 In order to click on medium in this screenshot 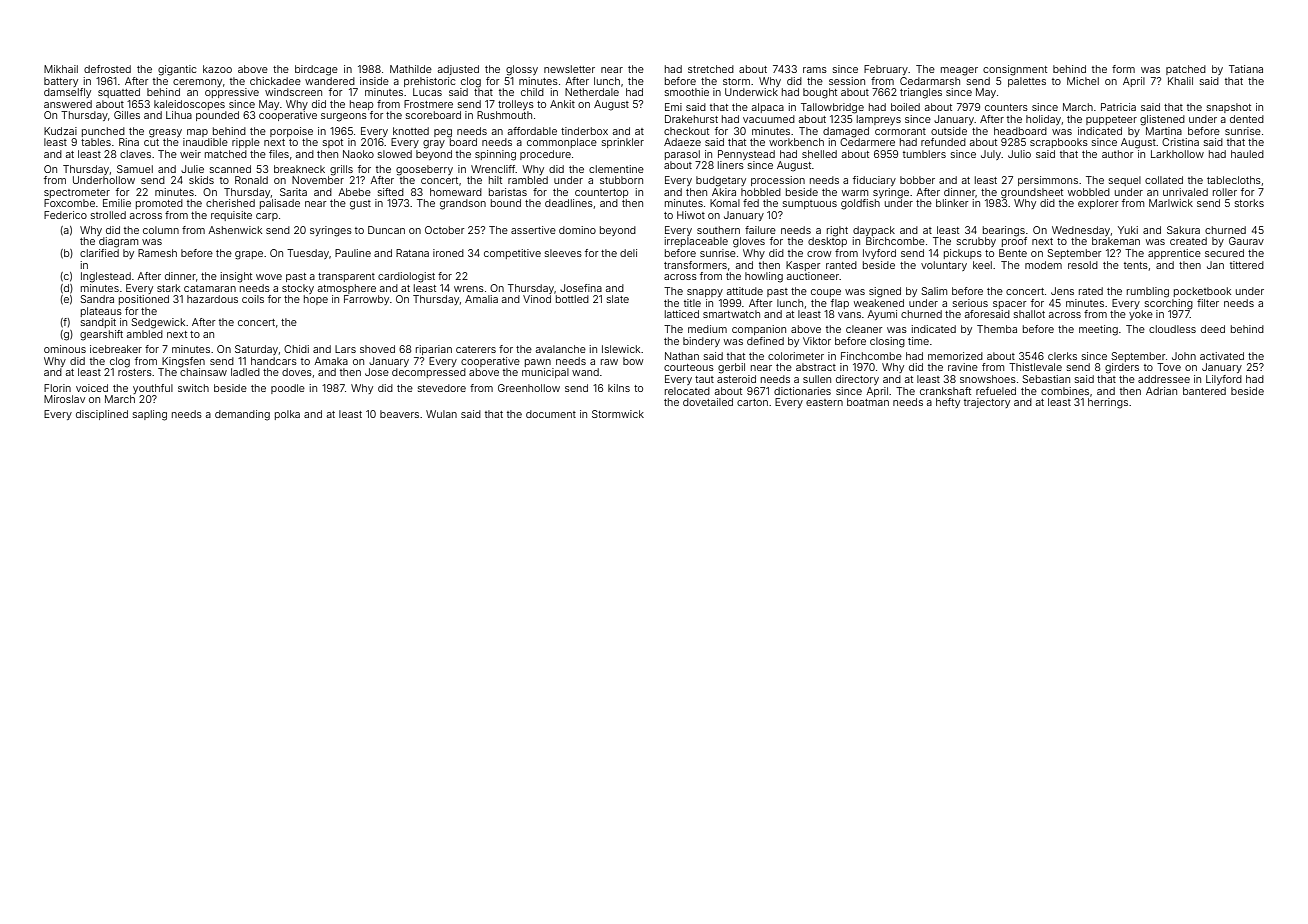, I will do `click(707, 329)`.
